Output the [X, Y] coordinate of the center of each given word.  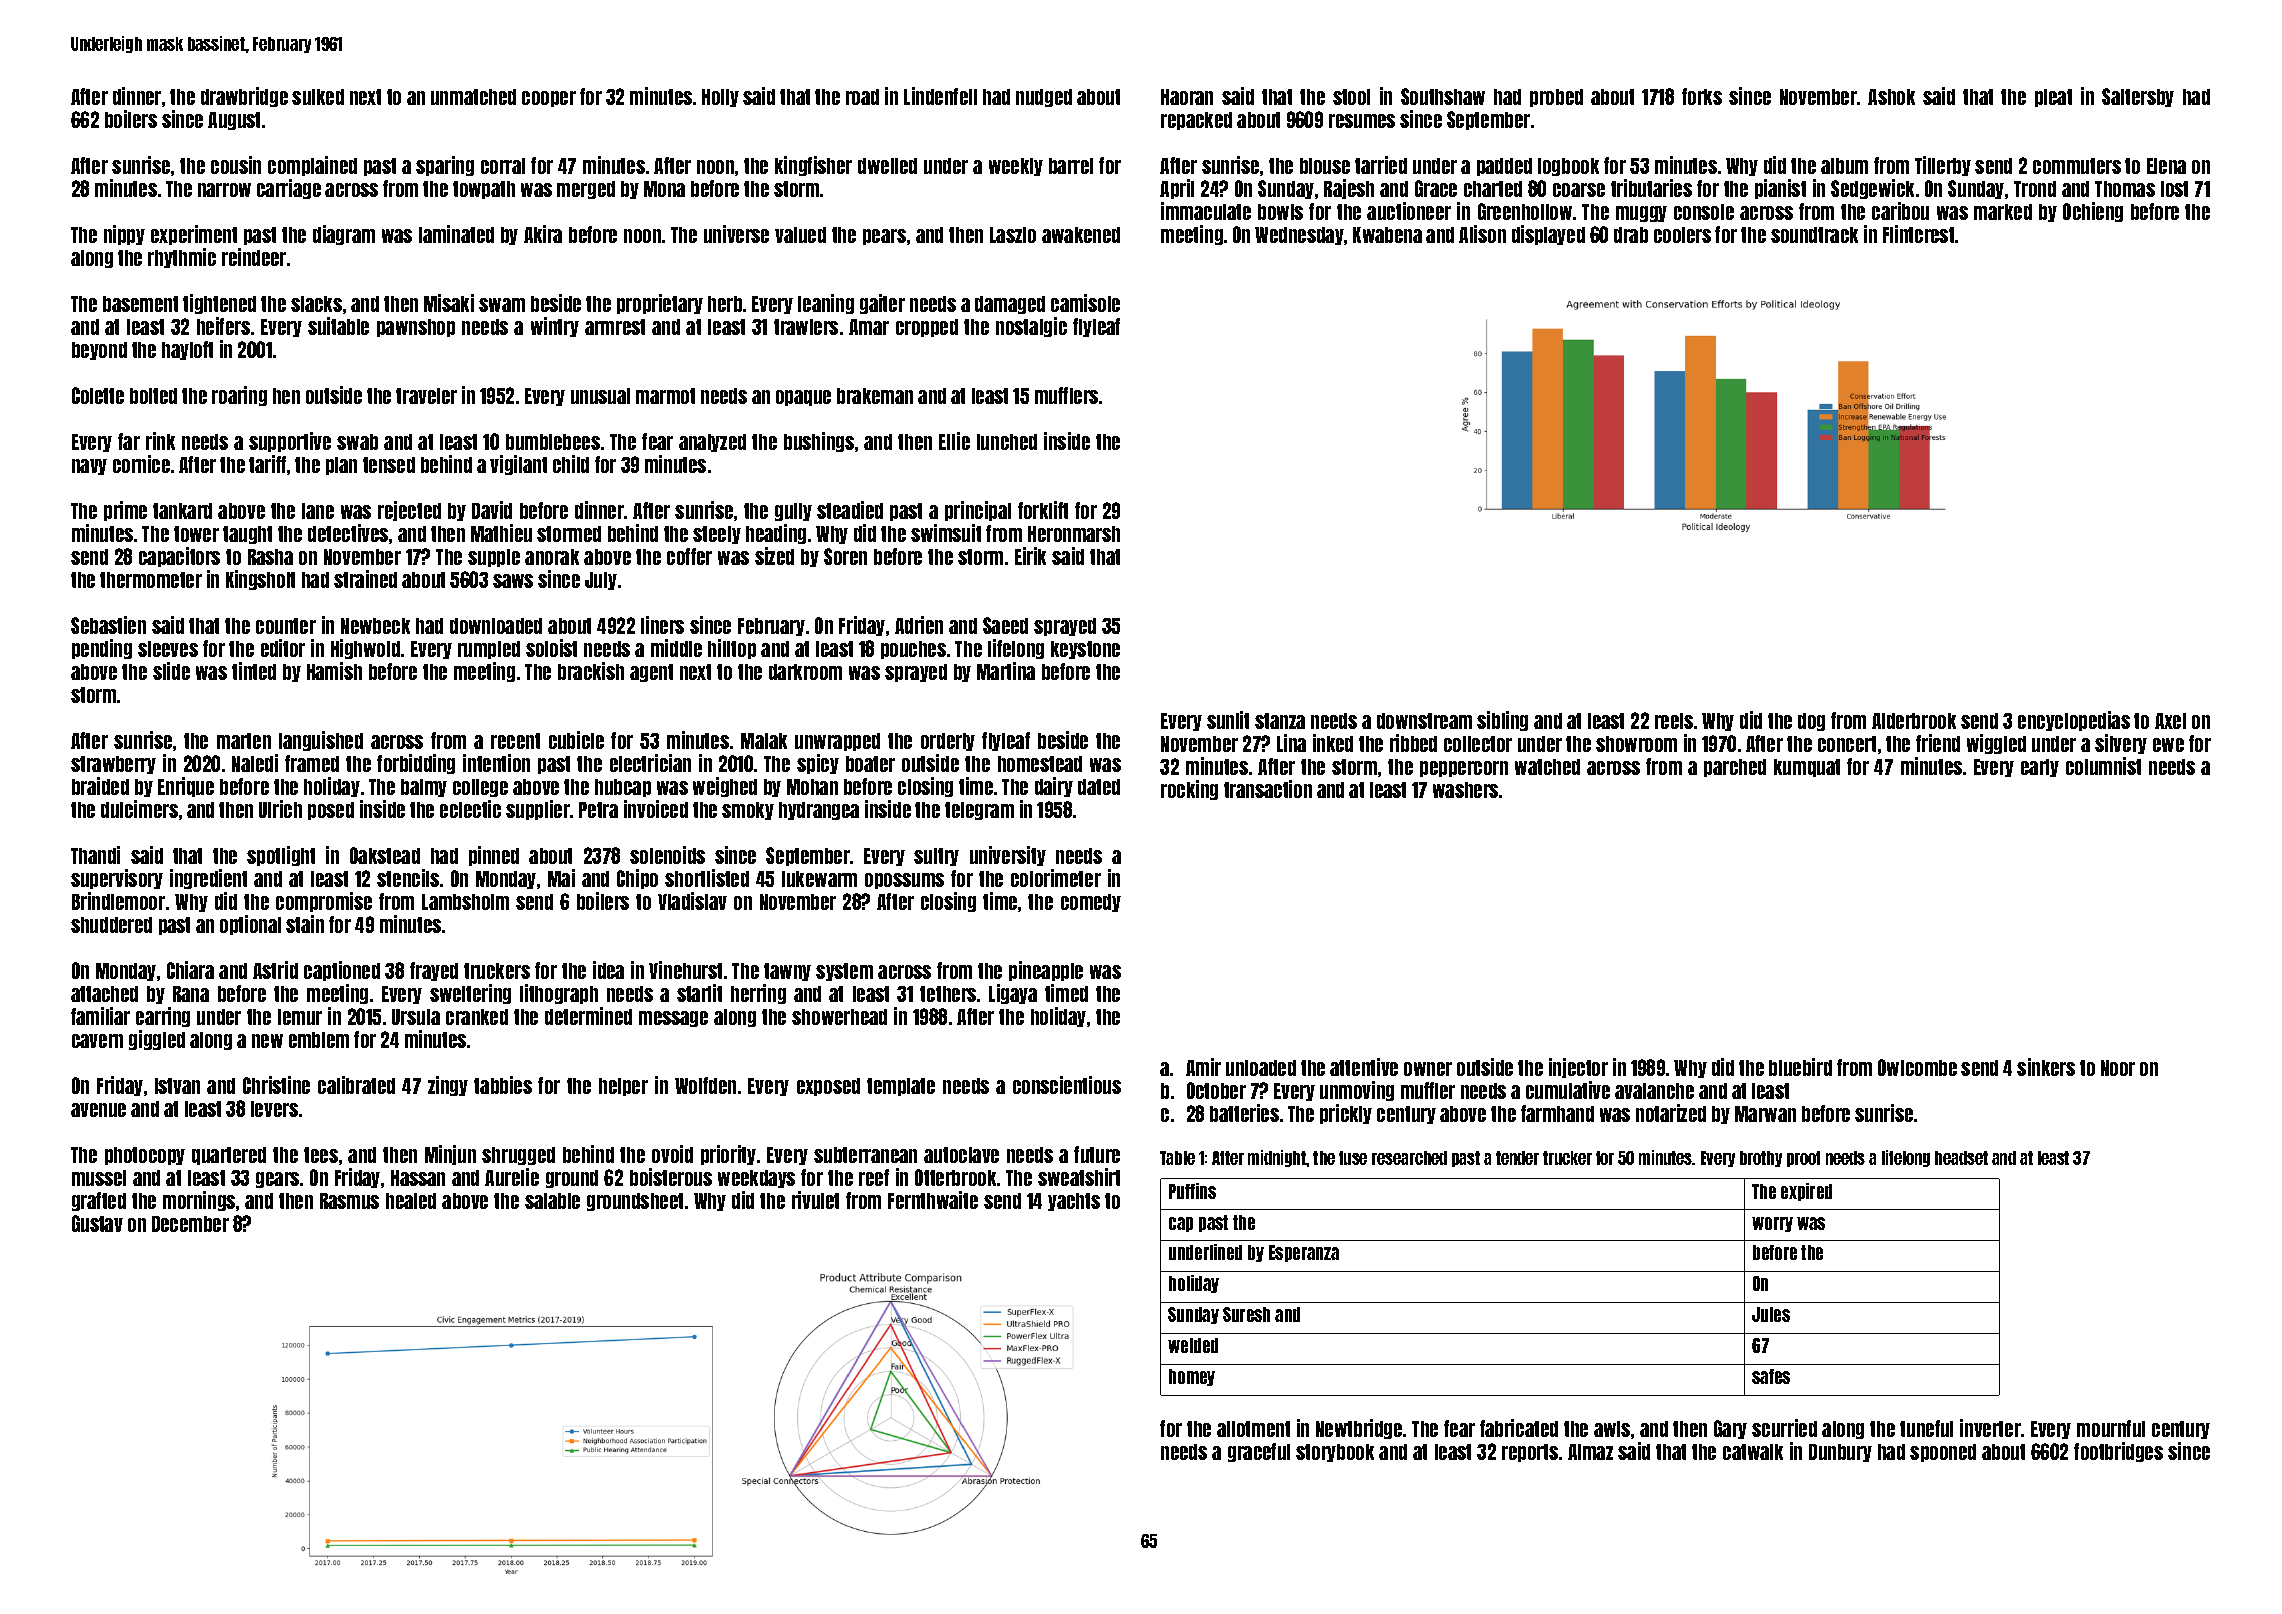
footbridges [2118, 1452]
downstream [1424, 721]
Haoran [1187, 97]
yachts [1074, 1202]
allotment [1253, 1429]
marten [244, 741]
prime [125, 511]
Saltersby [2138, 97]
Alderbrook [1914, 721]
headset [1961, 1158]
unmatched [473, 97]
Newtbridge [1359, 1429]
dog [1811, 722]
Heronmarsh [1074, 534]
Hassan [418, 1178]
